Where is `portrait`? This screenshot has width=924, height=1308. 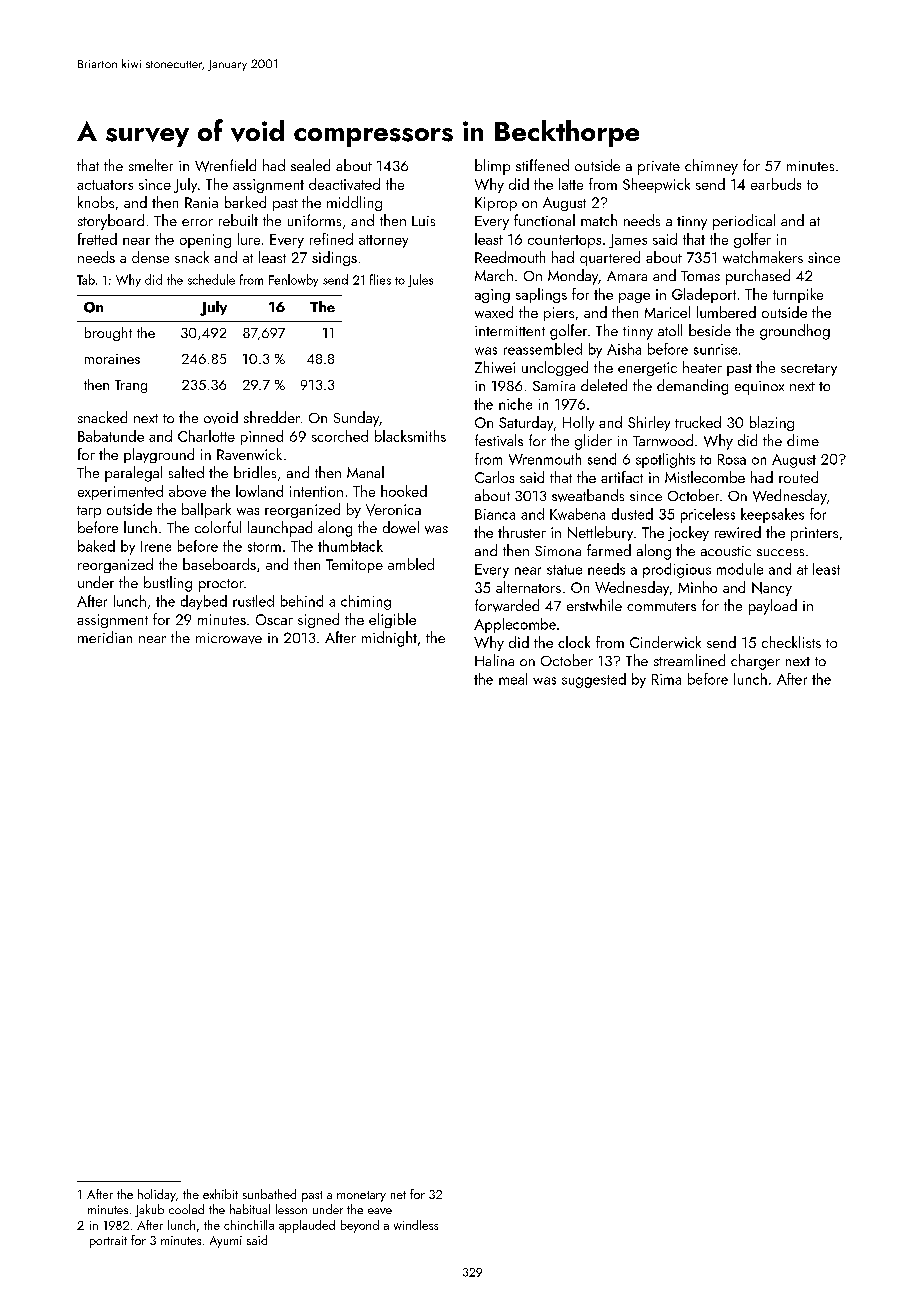
portrait is located at coordinates (108, 1242).
